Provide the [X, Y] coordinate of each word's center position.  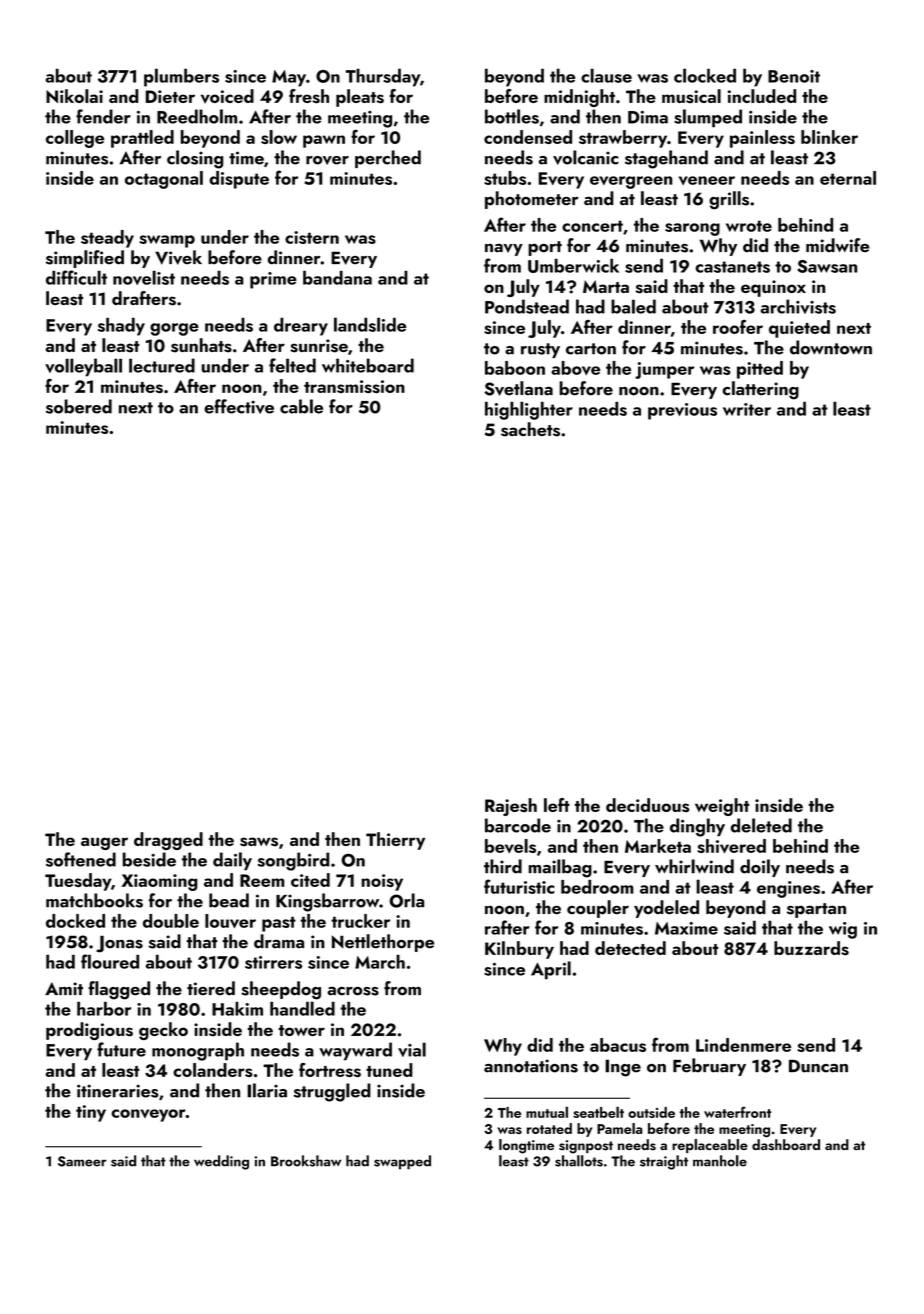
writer [747, 409]
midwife [838, 245]
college [75, 139]
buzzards [811, 948]
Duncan [818, 1066]
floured [110, 961]
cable [301, 406]
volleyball [83, 367]
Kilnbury [519, 950]
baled [633, 306]
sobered [79, 406]
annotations [531, 1066]
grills [729, 200]
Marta [606, 286]
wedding [221, 1162]
